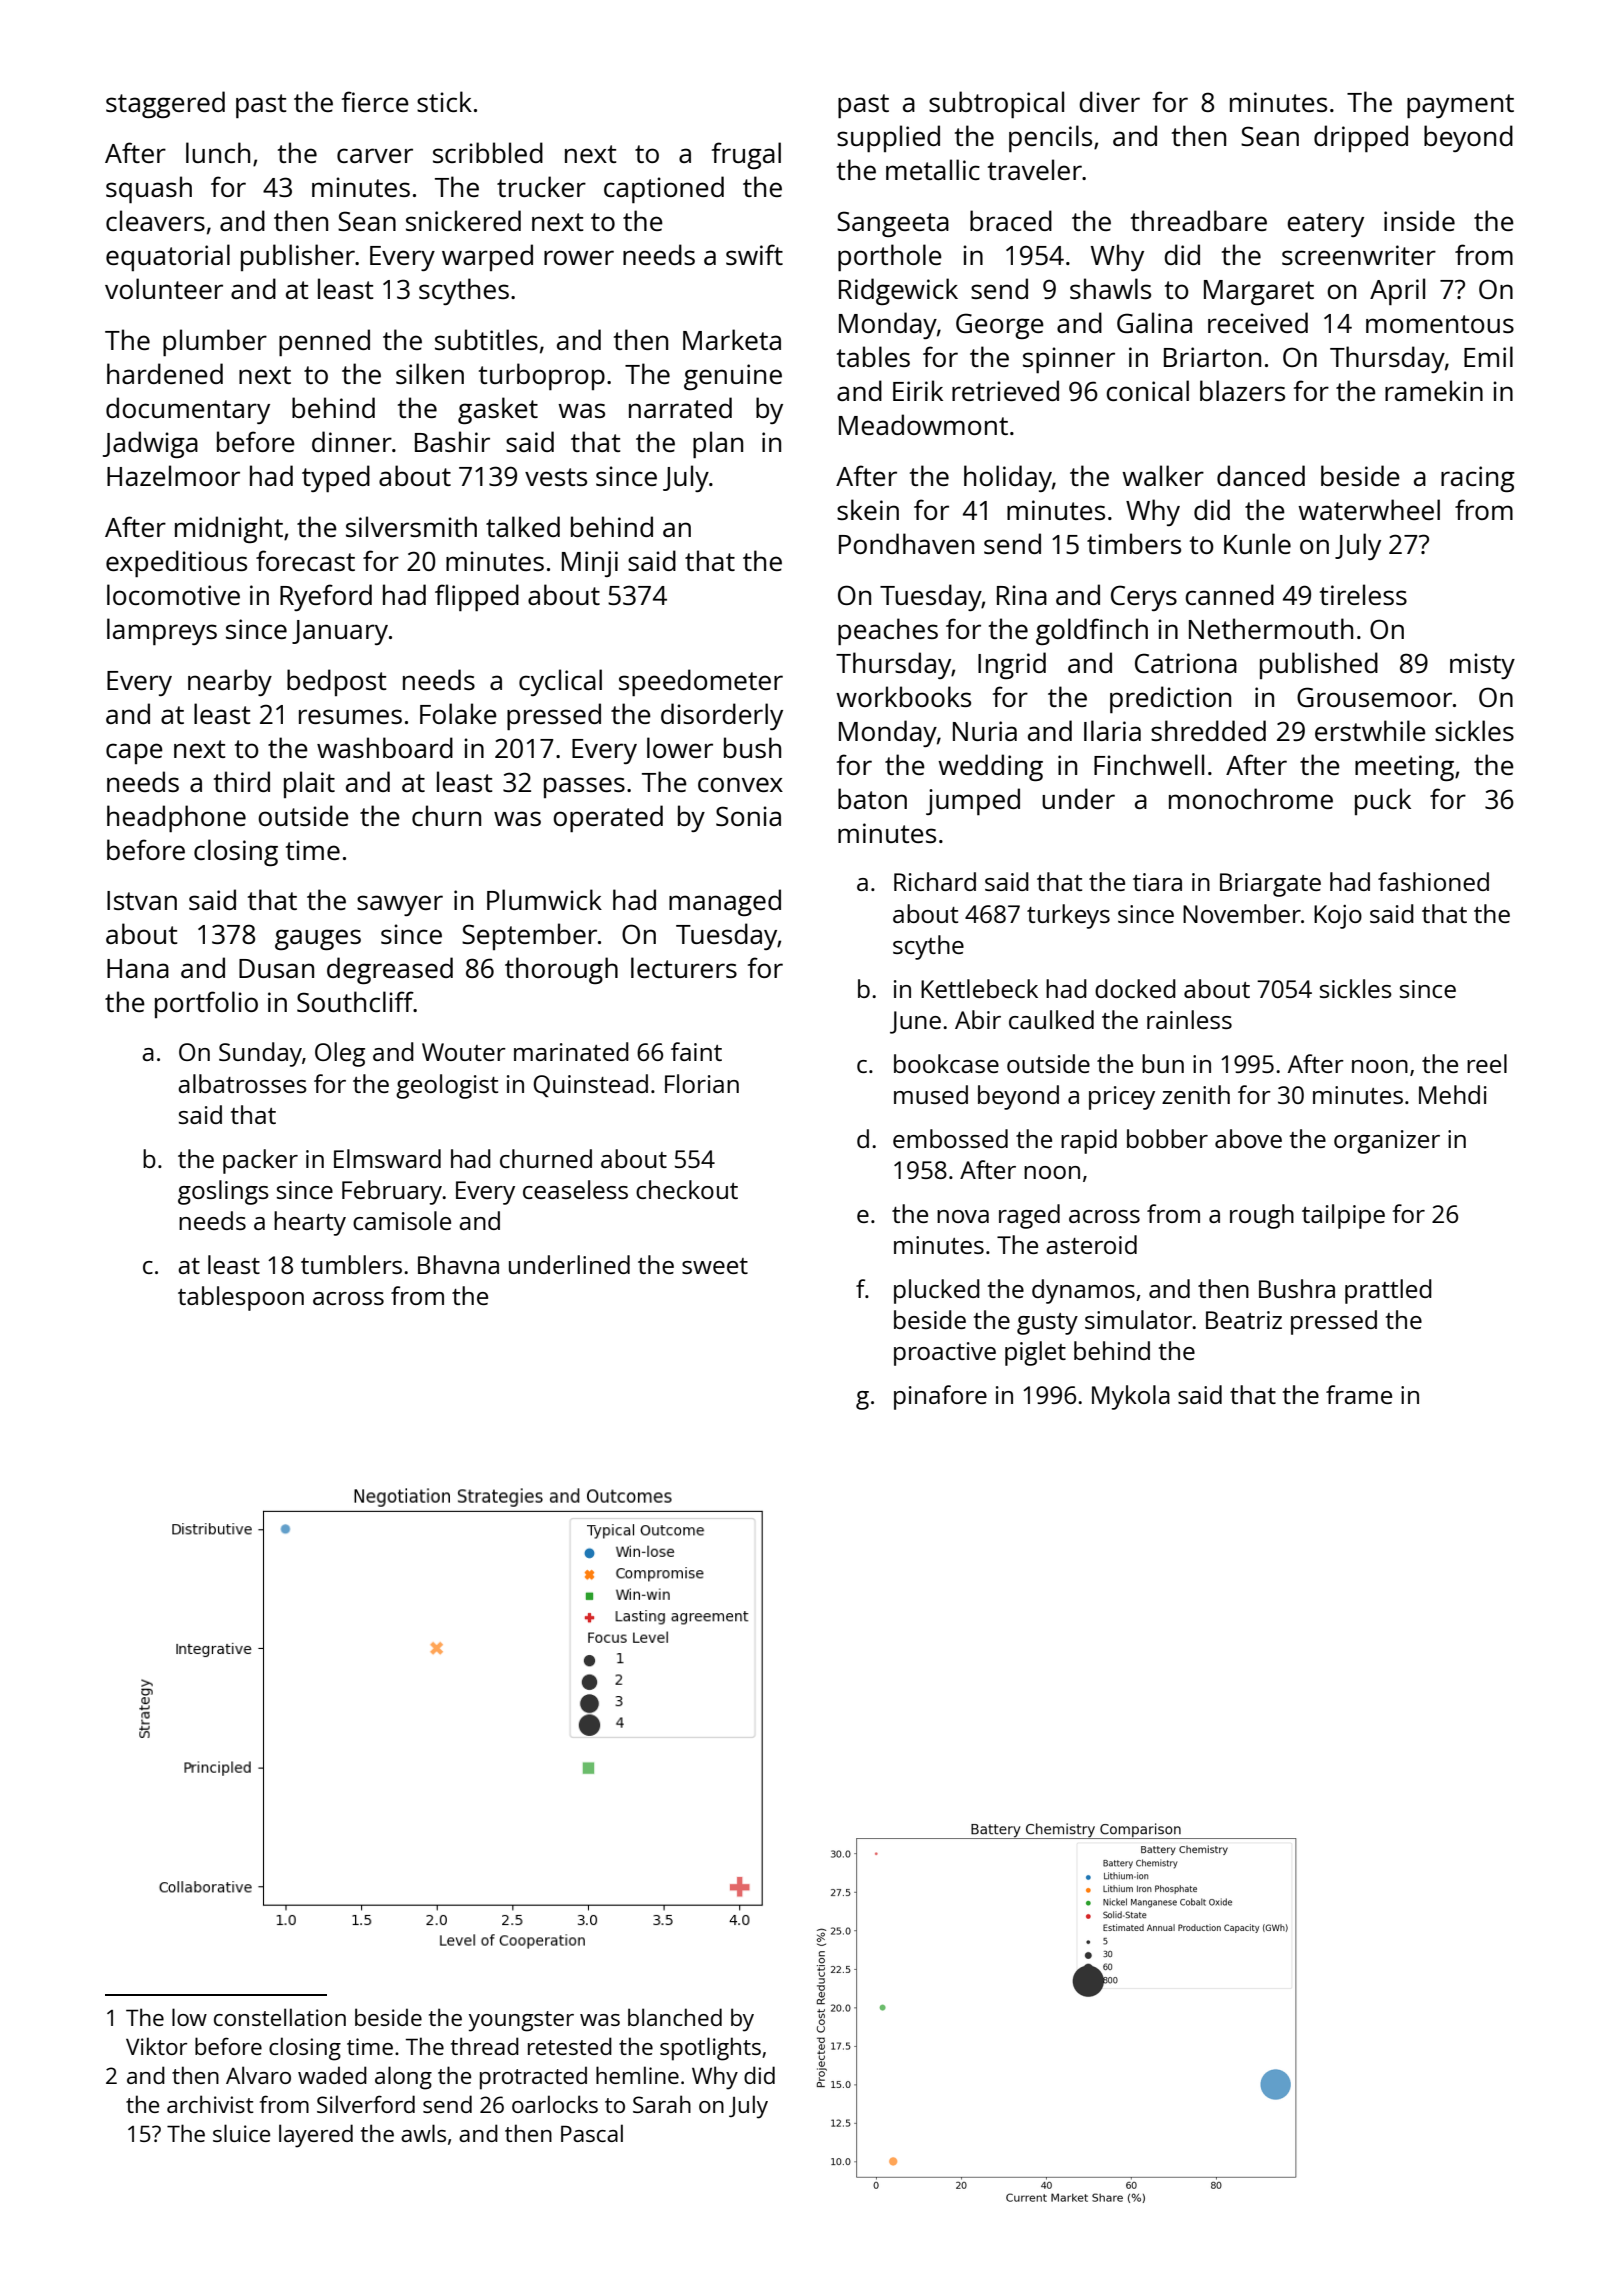 This image has height=2292, width=1620. Describe the element at coordinates (710, 2049) in the image. I see `spotlights` at that location.
